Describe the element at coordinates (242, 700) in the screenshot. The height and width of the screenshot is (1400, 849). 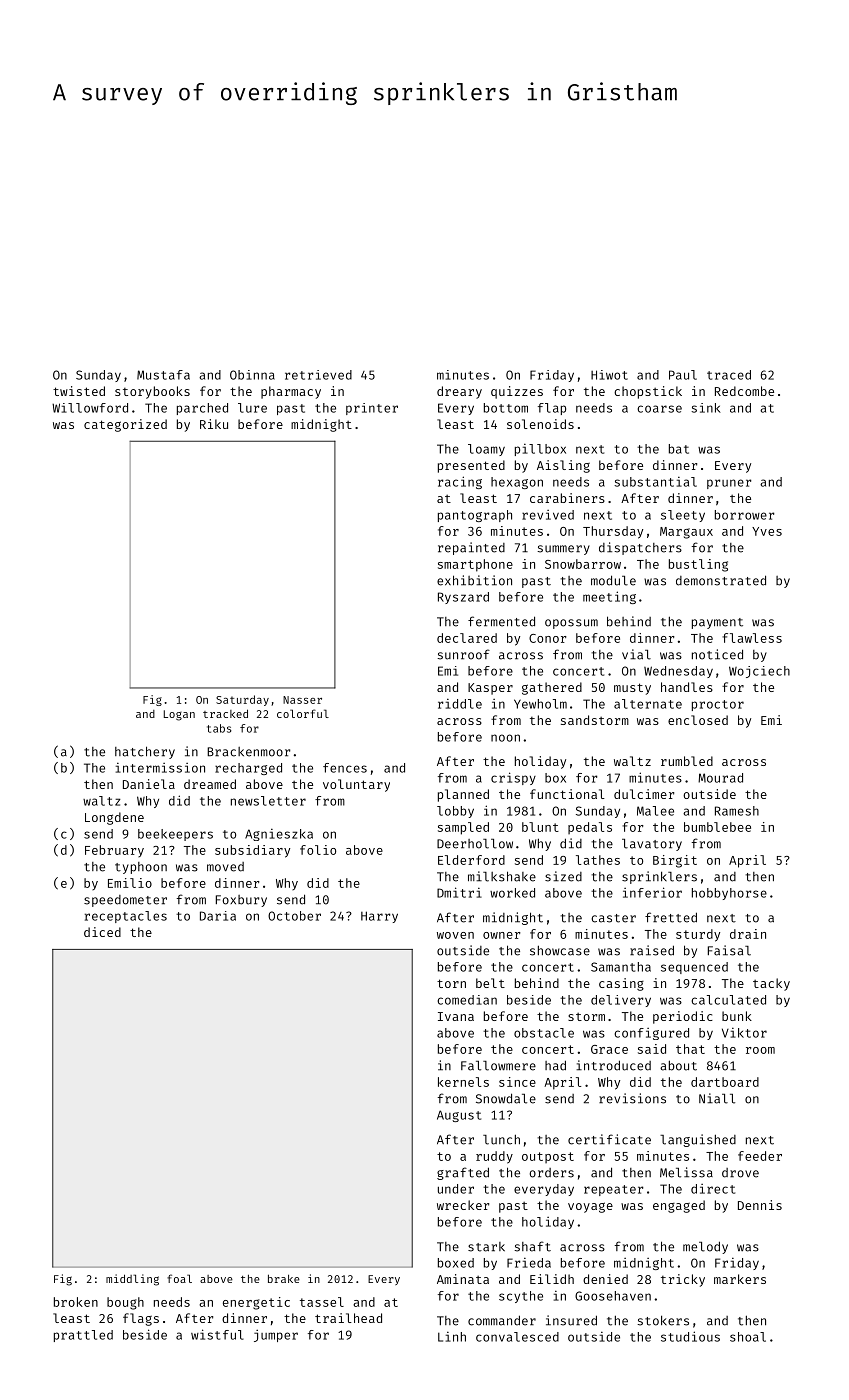
I see `Saturday` at that location.
